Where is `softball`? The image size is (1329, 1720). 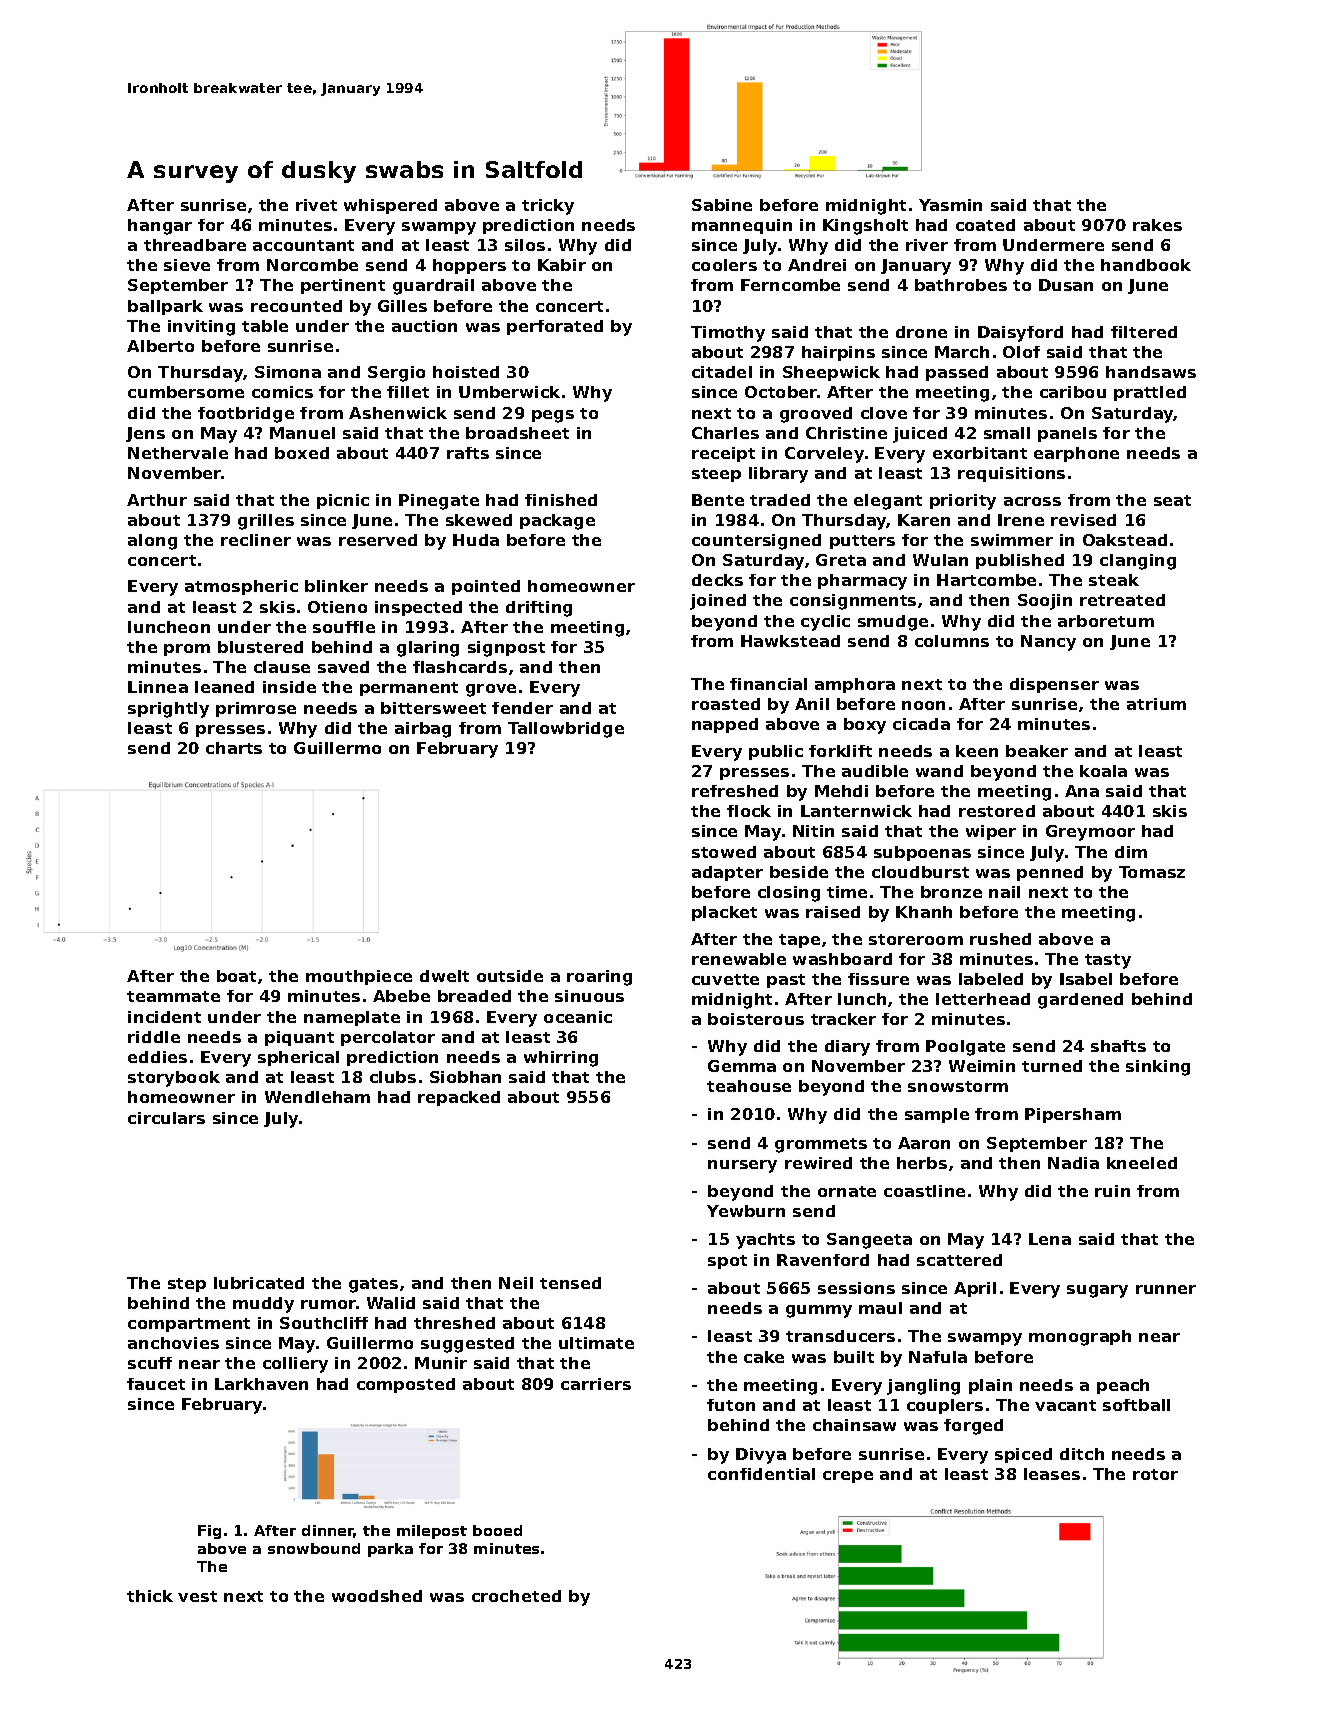
softball is located at coordinates (1136, 1405).
